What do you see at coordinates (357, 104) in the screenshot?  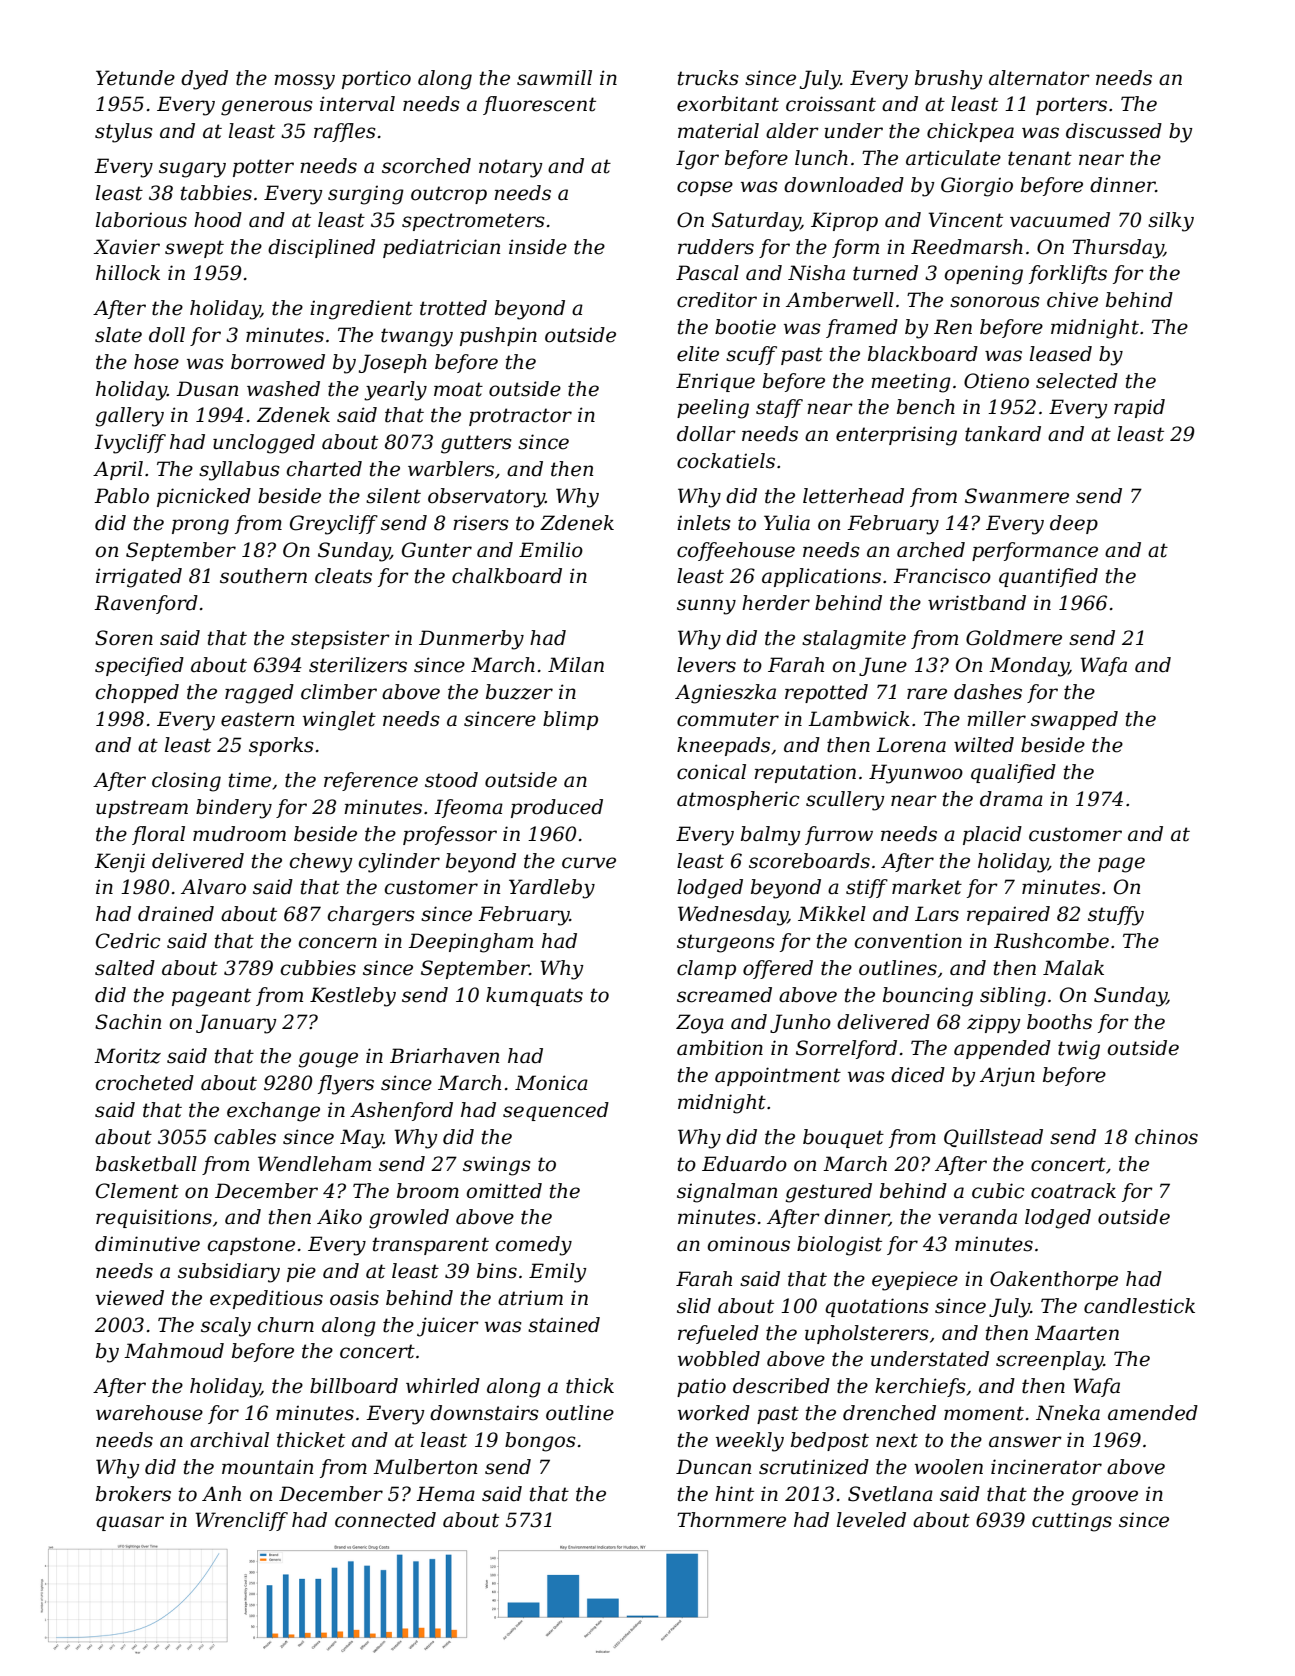 I see `interval` at bounding box center [357, 104].
